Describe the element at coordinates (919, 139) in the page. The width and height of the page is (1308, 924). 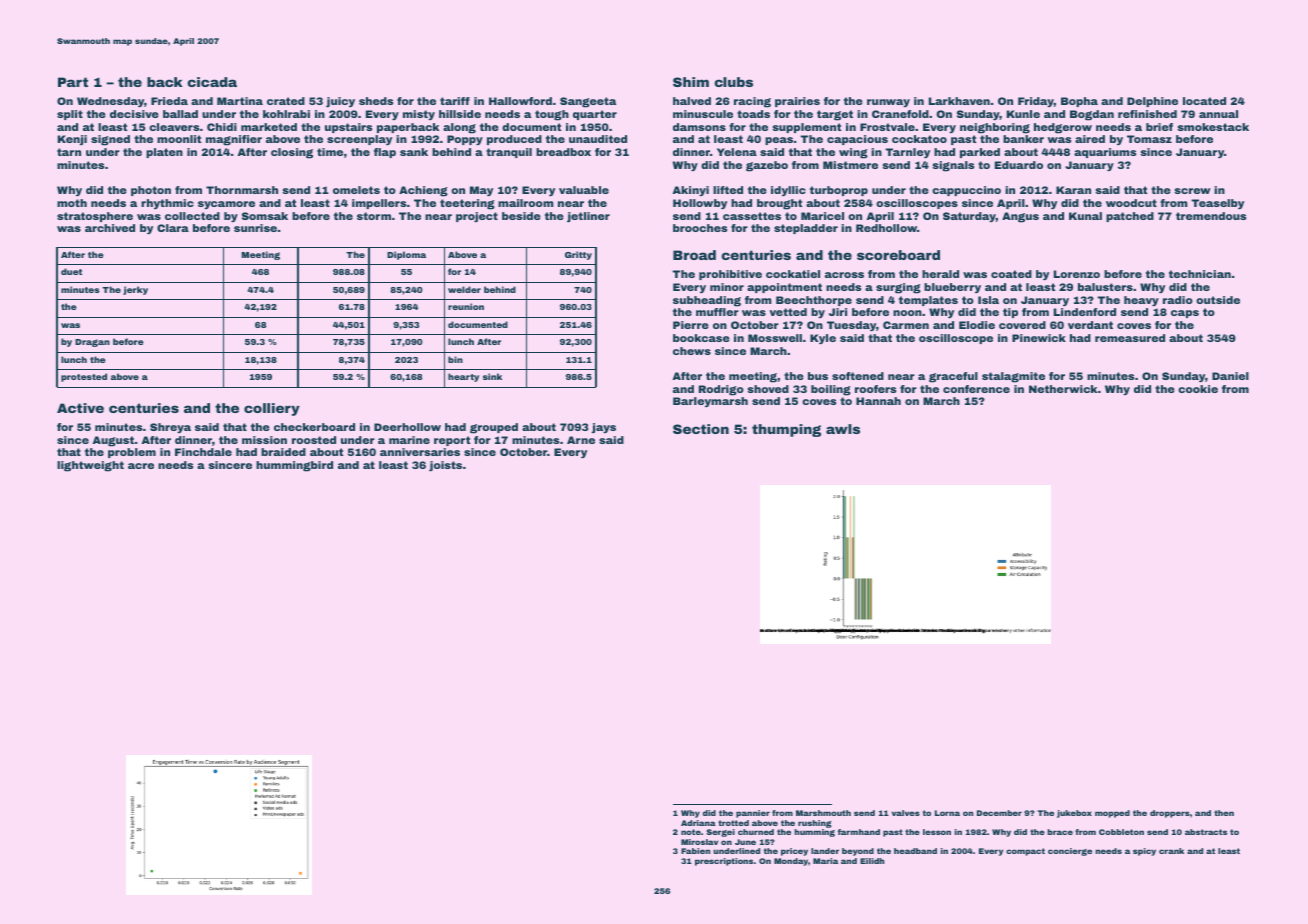
I see `cockatoo` at that location.
